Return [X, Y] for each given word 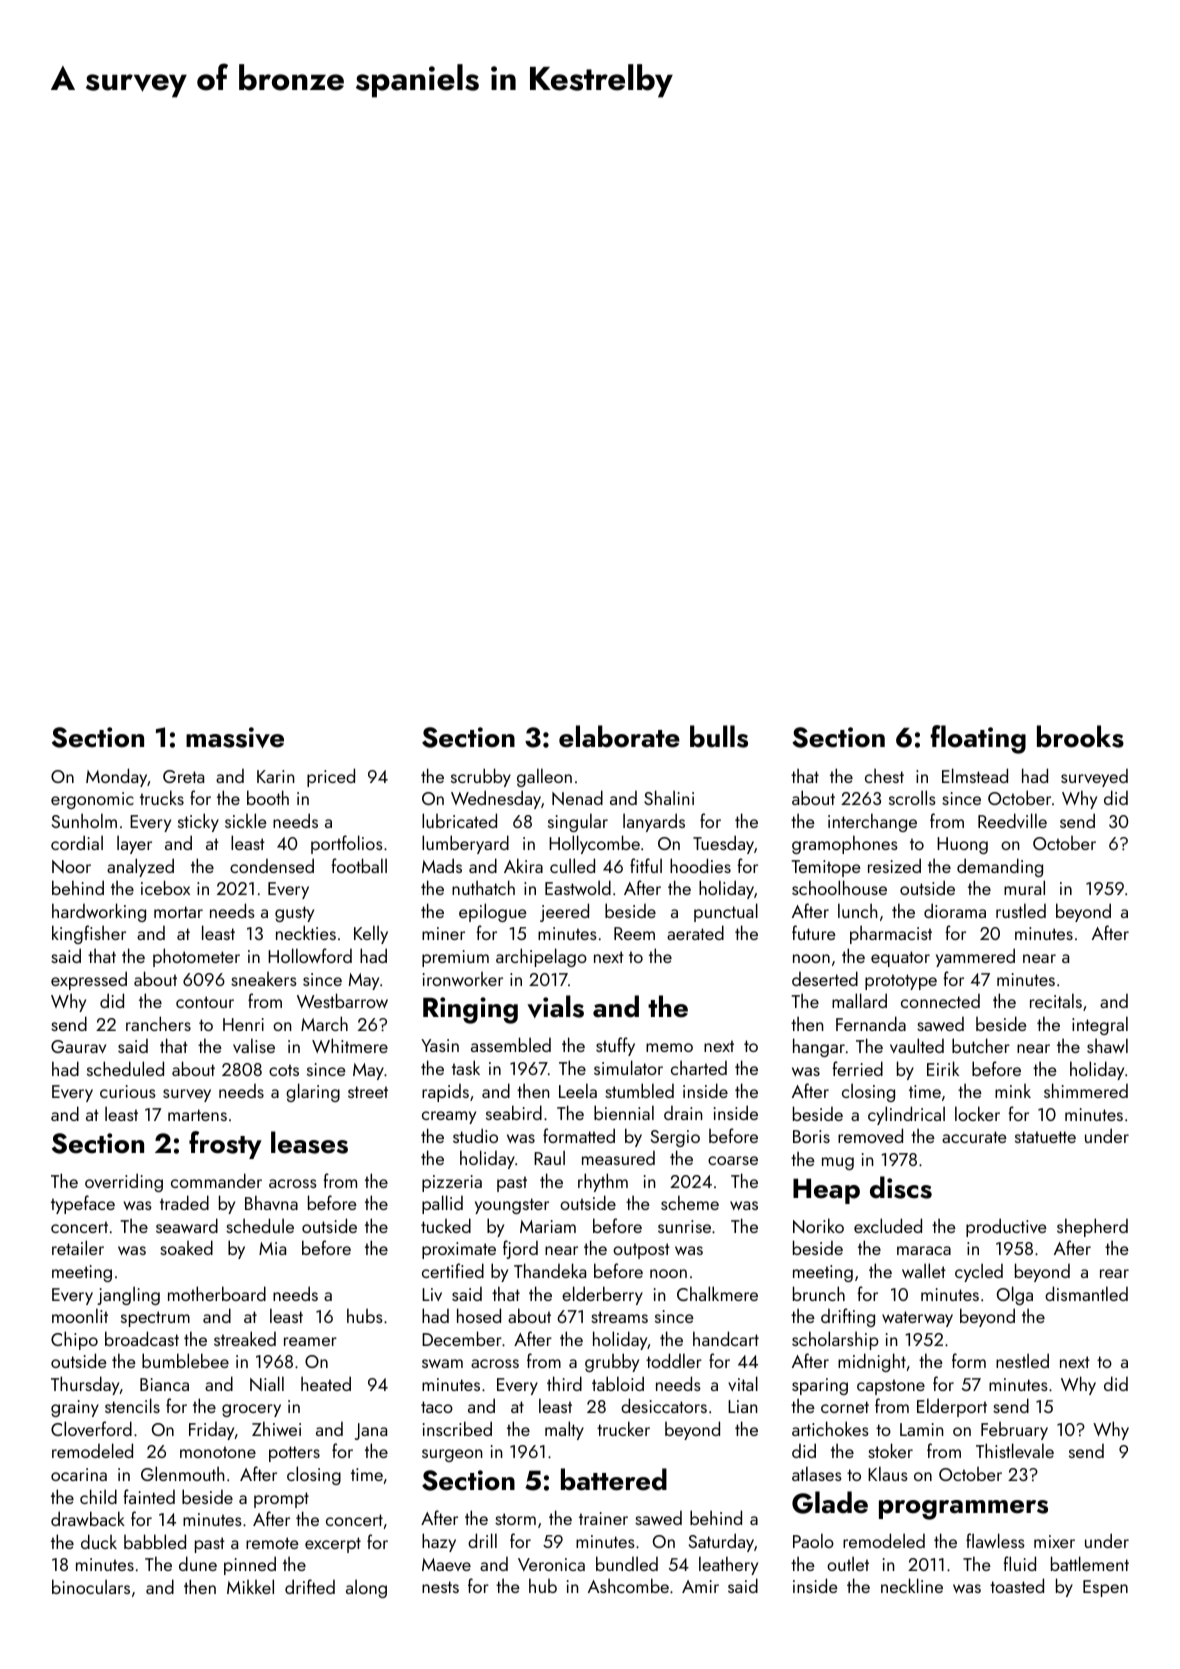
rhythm [603, 1182]
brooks [1080, 736]
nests [440, 1587]
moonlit [80, 1315]
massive [235, 737]
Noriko [818, 1225]
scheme [690, 1202]
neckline [912, 1585]
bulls [719, 736]
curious [128, 1091]
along [366, 1588]
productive [1006, 1227]
